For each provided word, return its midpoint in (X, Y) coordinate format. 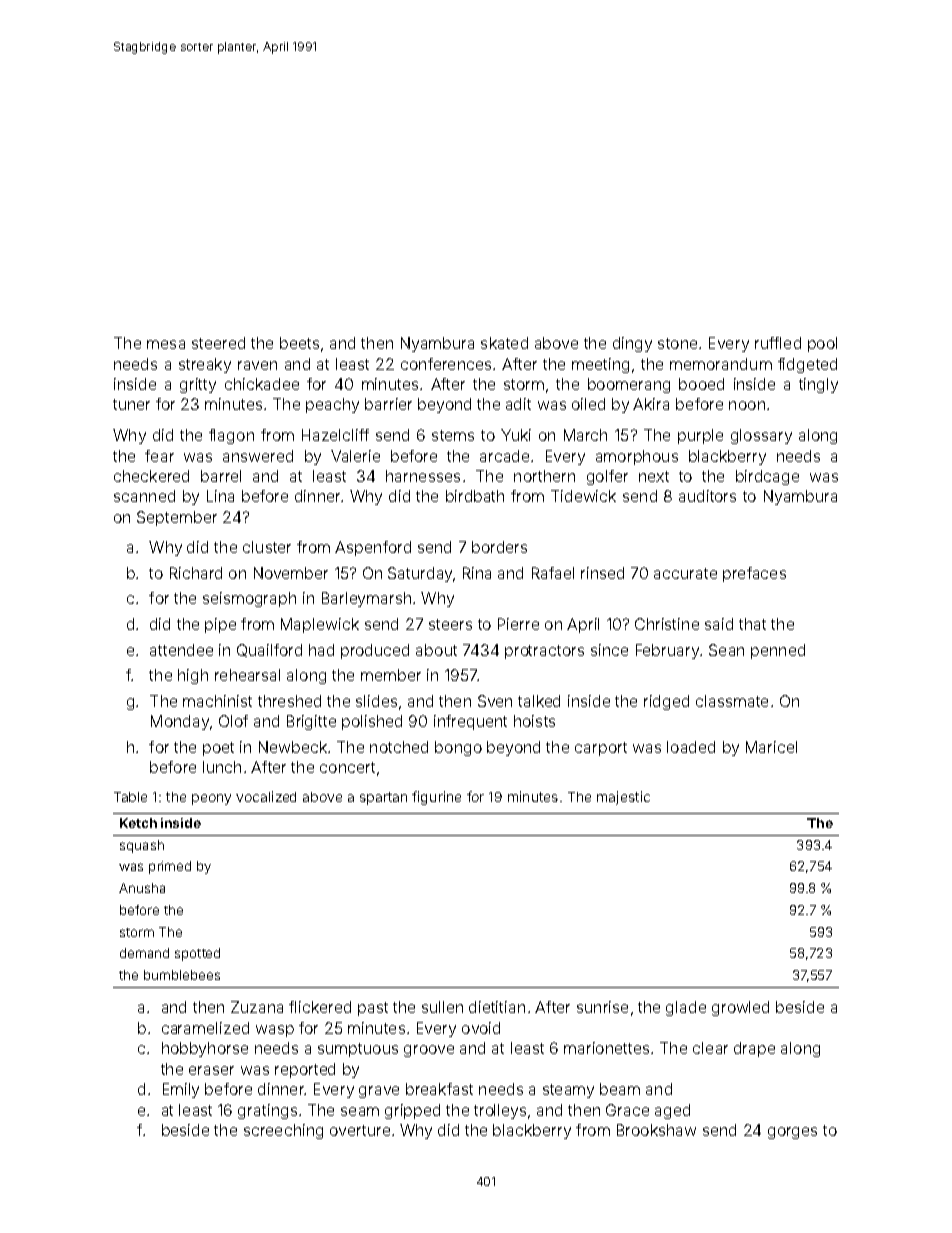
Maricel (771, 747)
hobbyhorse (205, 1049)
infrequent (470, 722)
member (391, 675)
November (291, 573)
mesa (166, 344)
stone (677, 343)
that (752, 624)
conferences (446, 364)
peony (211, 799)
